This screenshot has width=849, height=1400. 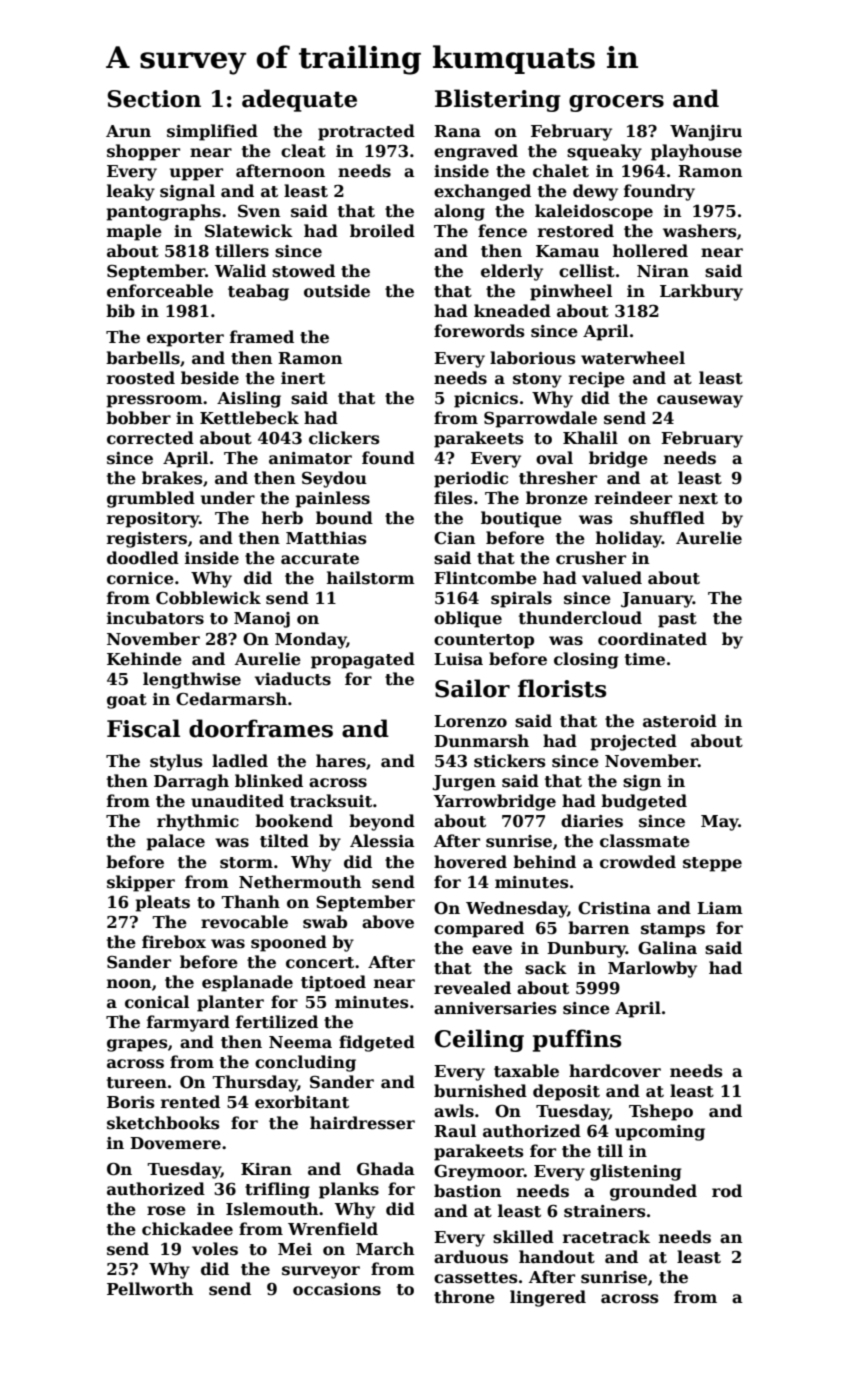 I want to click on Section, so click(x=154, y=99).
